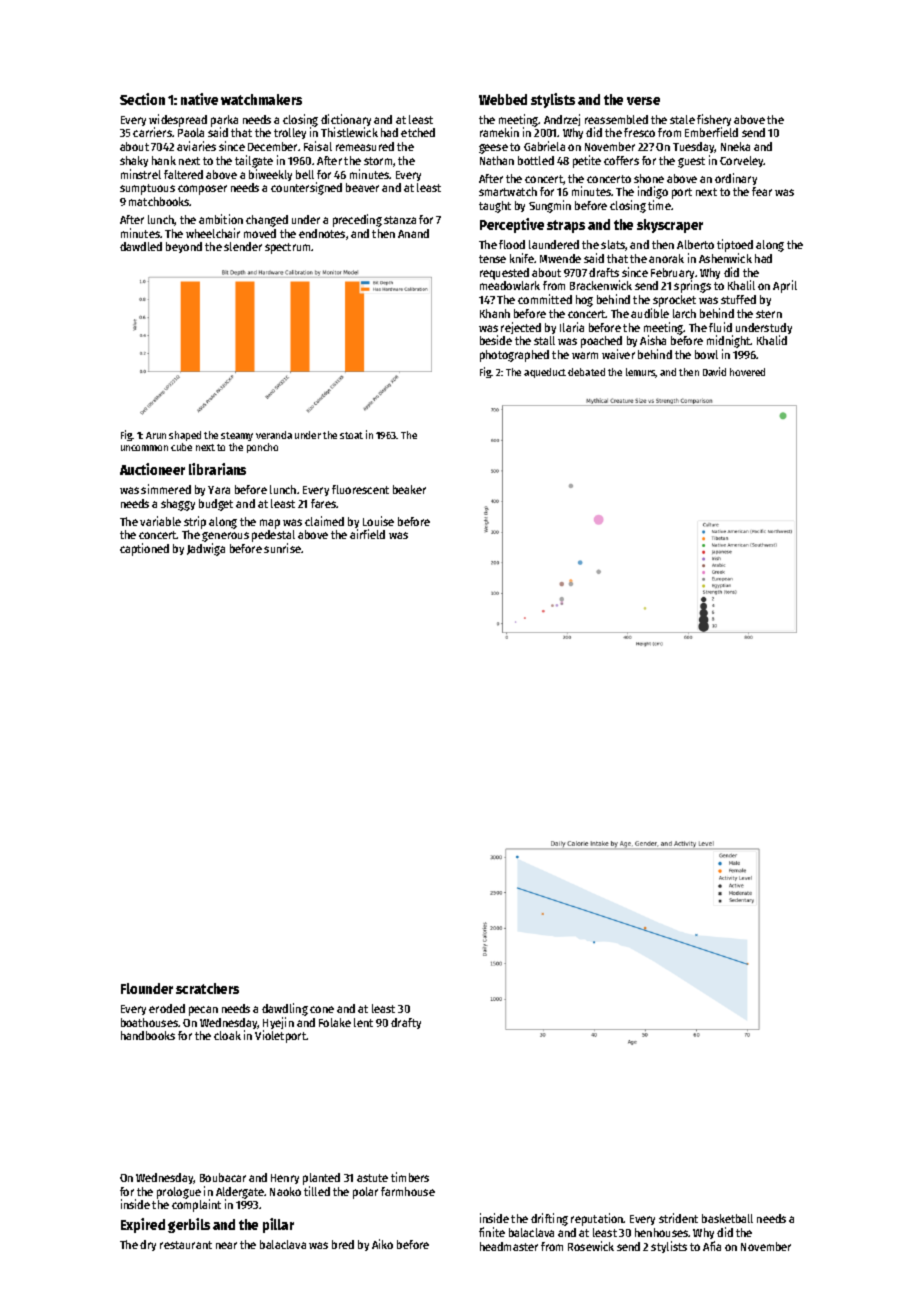 Image resolution: width=924 pixels, height=1308 pixels. I want to click on stanza, so click(400, 220).
